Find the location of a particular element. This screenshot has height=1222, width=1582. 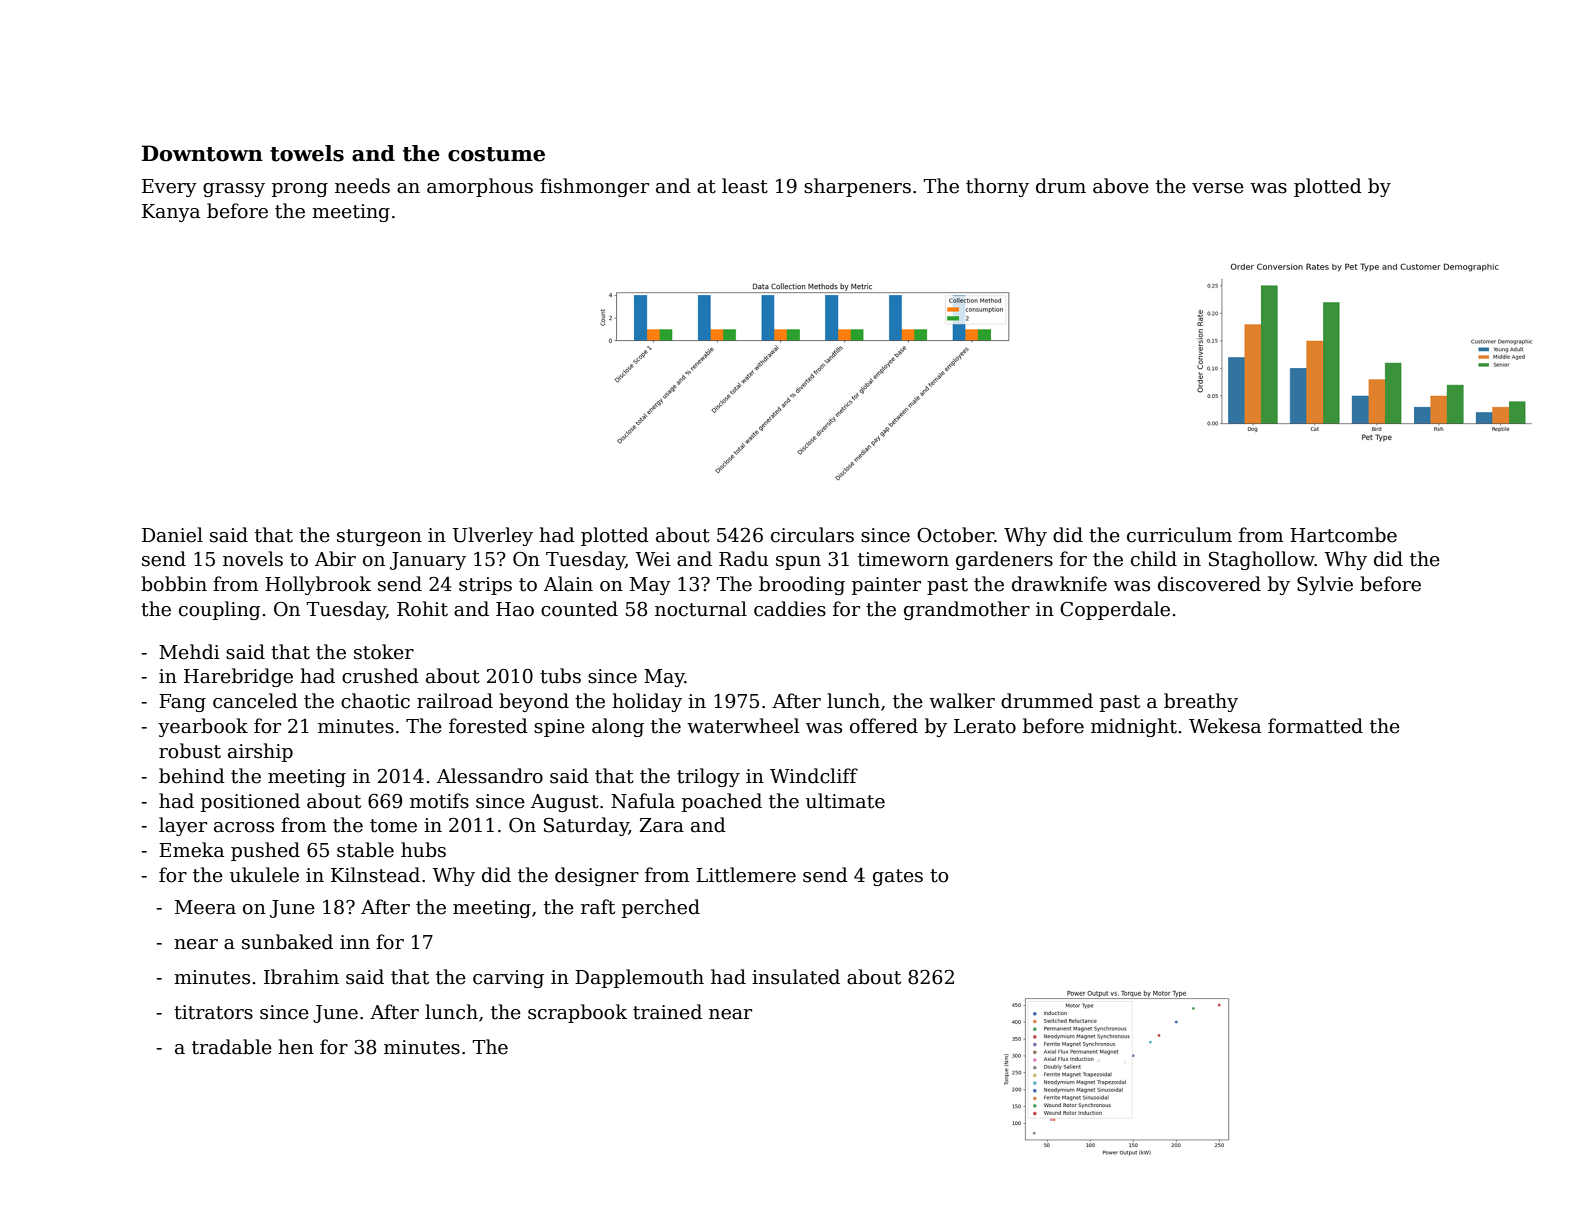

Wekesa is located at coordinates (1225, 726).
